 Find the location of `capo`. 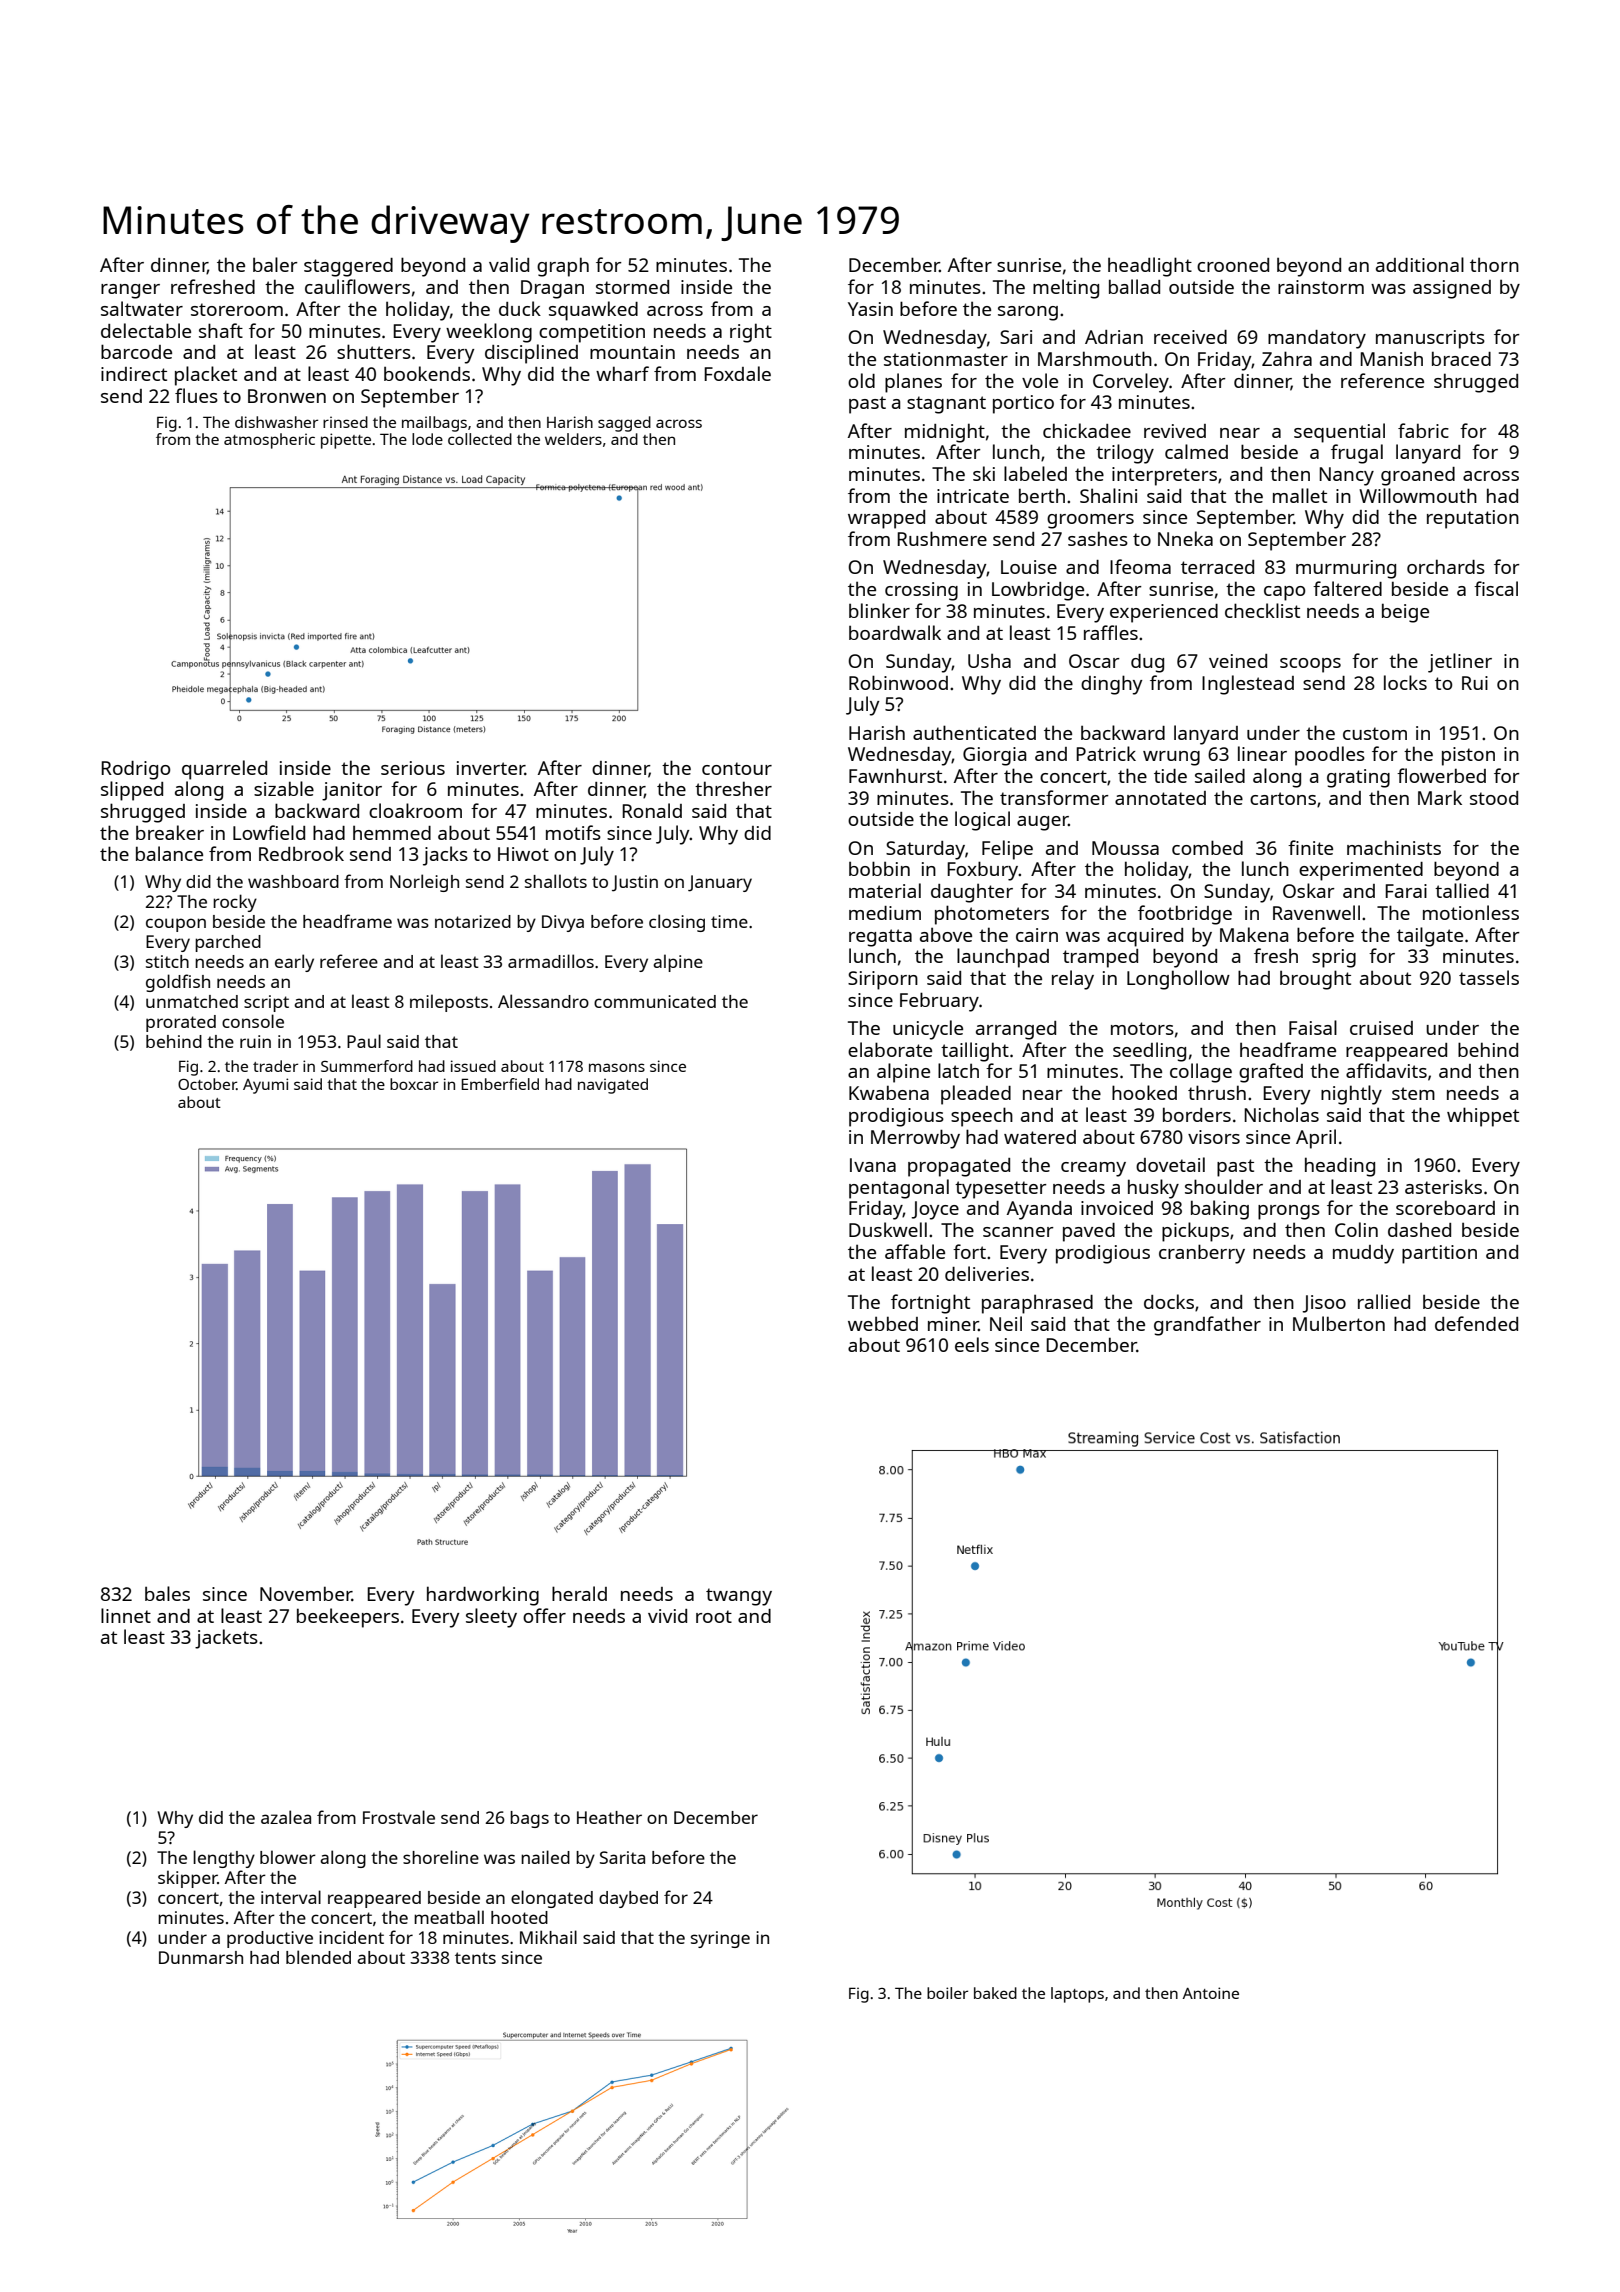

capo is located at coordinates (1284, 593).
